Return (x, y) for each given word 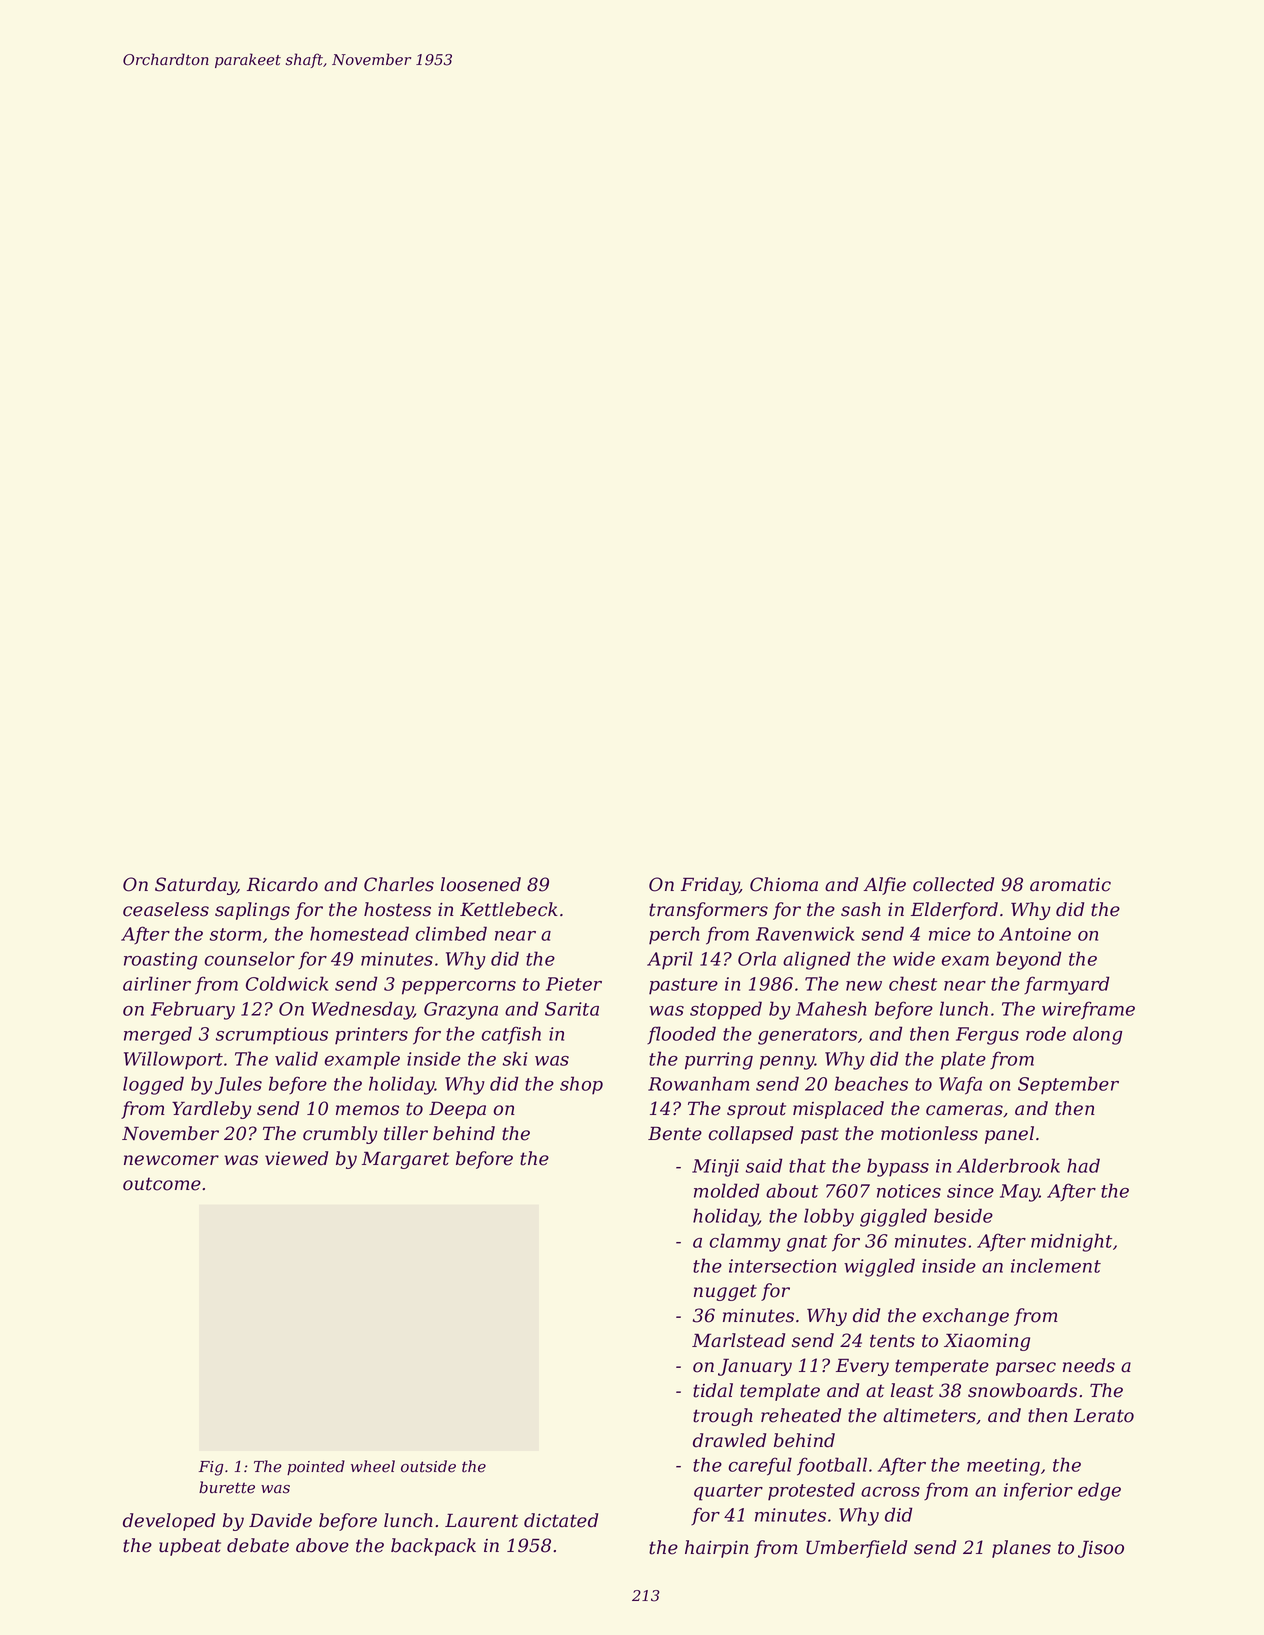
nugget (725, 1292)
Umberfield (856, 1549)
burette (227, 1487)
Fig (211, 1468)
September (1068, 1085)
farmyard (1066, 985)
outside (428, 1466)
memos (367, 1110)
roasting (160, 961)
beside (963, 1215)
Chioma (784, 884)
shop (581, 1085)
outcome (162, 1184)
